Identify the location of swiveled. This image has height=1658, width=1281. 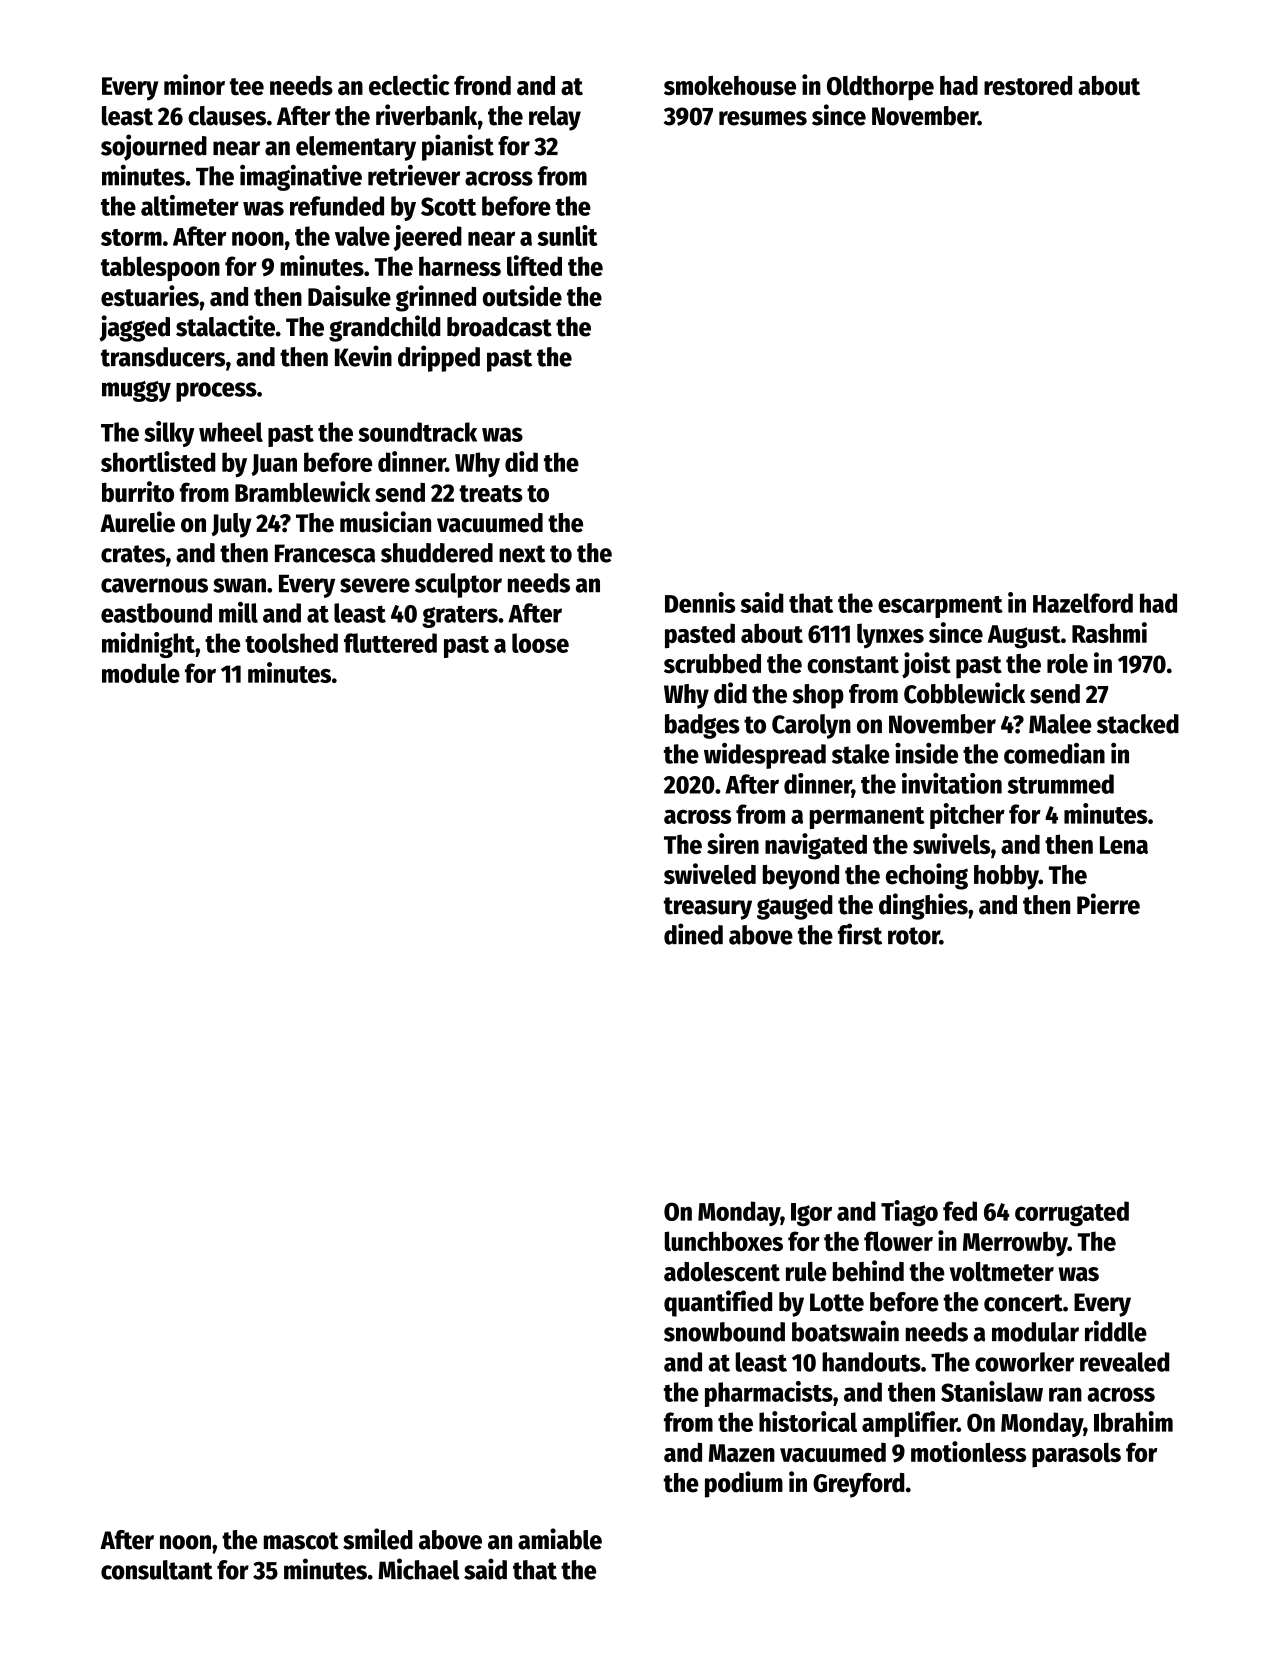
(710, 874).
